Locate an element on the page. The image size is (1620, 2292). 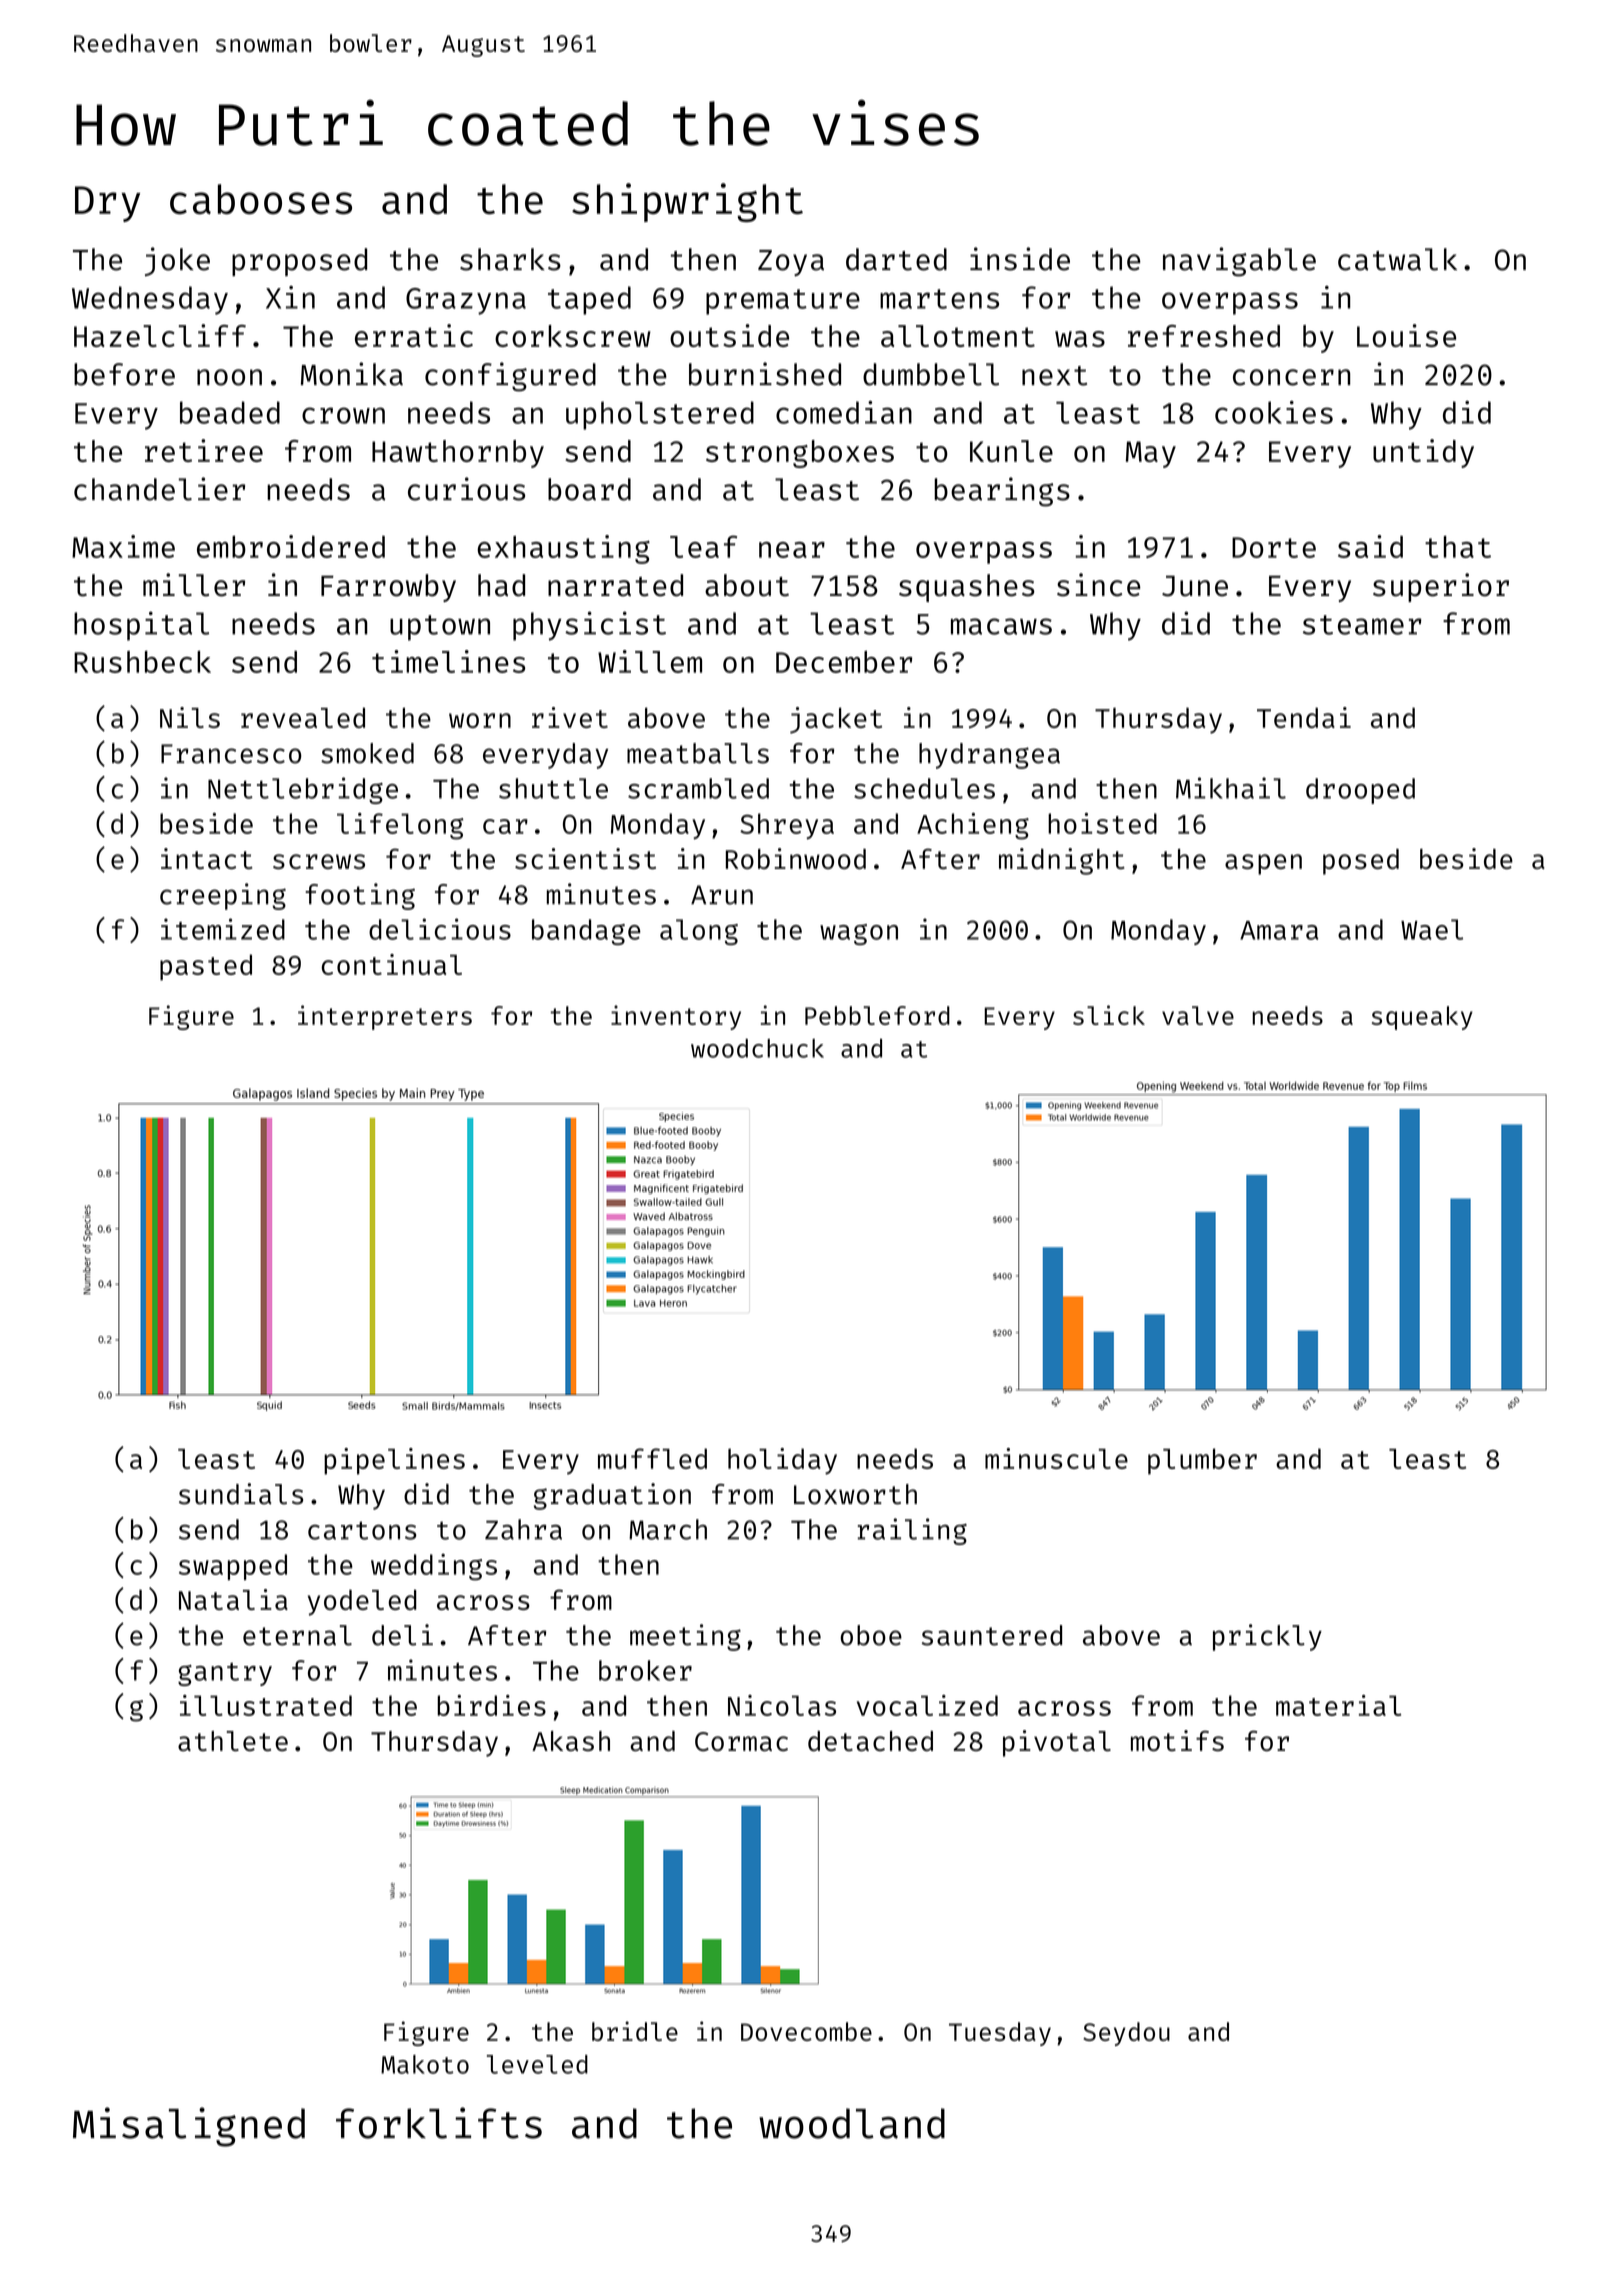
inside is located at coordinates (1020, 259).
